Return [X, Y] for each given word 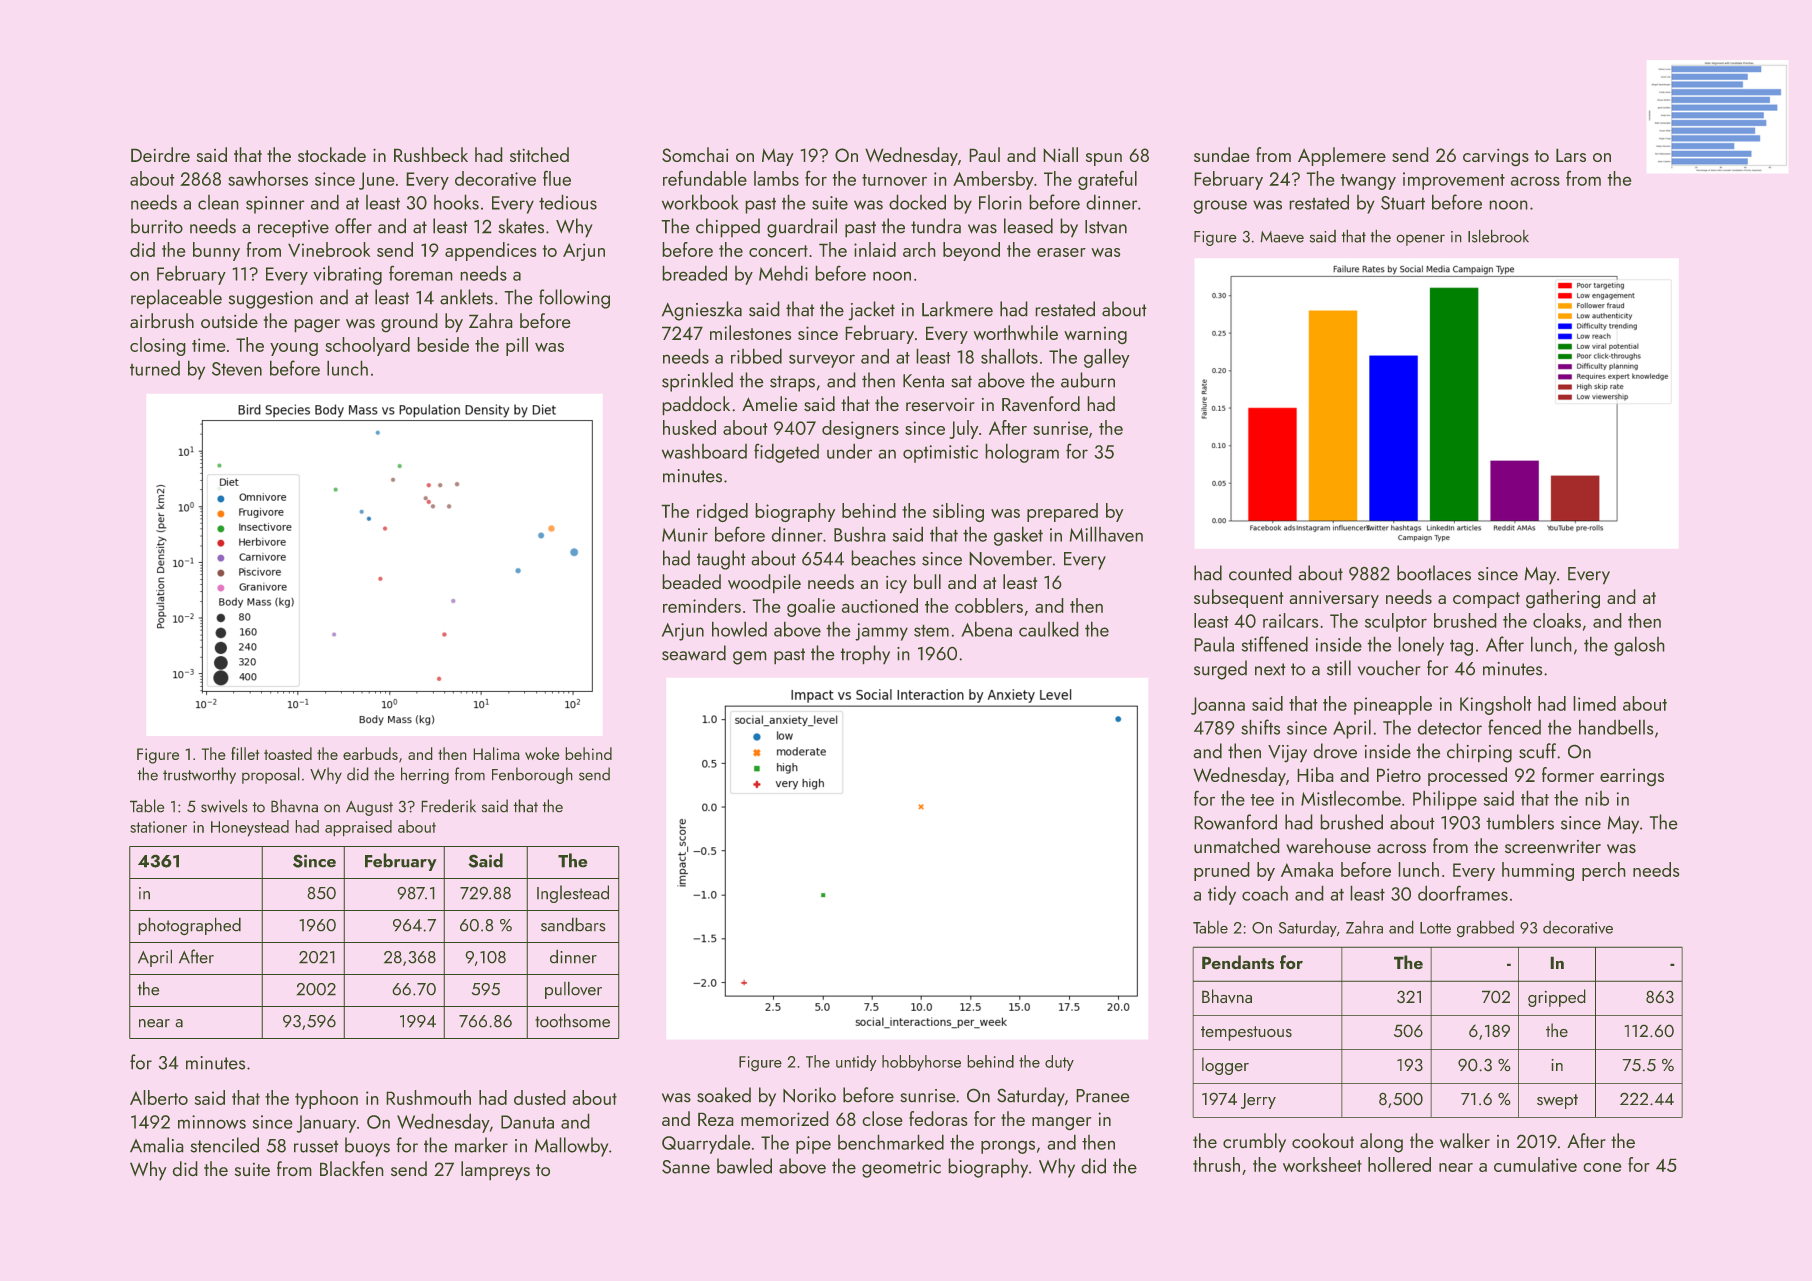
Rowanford [1235, 822]
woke [542, 753]
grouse [1220, 207]
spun [1104, 159]
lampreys [495, 1171]
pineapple [1393, 705]
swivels [224, 806]
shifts [1260, 727]
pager [317, 326]
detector [1450, 727]
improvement [1454, 181]
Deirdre [160, 154]
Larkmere [957, 309]
